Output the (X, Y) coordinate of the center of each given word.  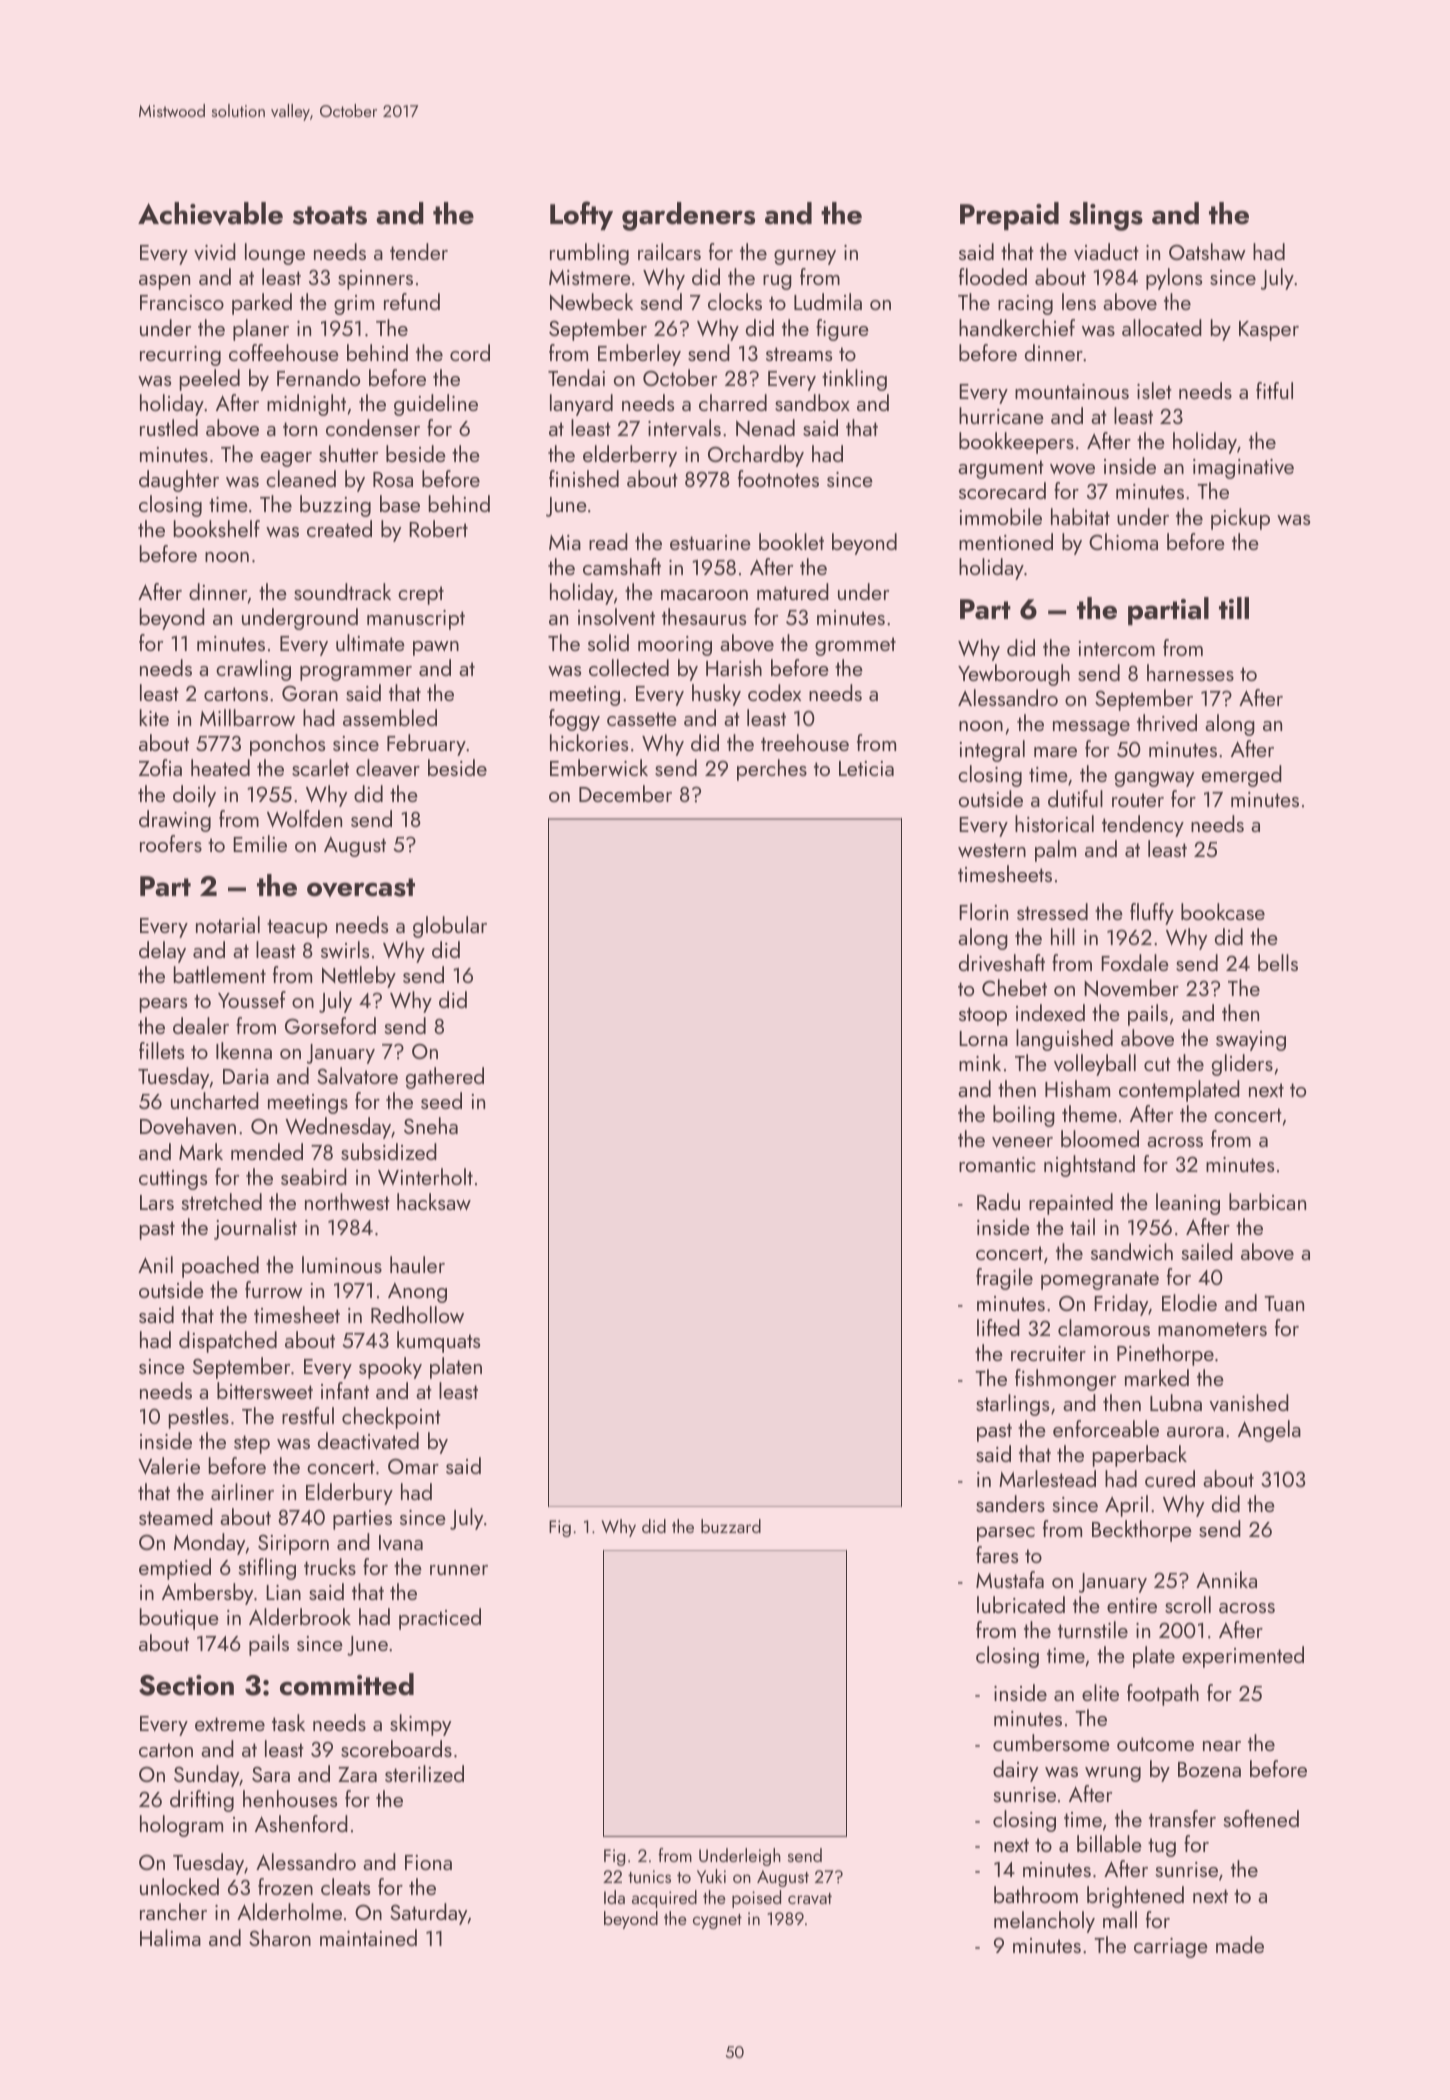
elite (1100, 1692)
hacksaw (434, 1201)
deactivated (368, 1441)
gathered (445, 1078)
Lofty (581, 215)
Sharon (280, 1937)
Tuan (1284, 1303)
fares (997, 1554)
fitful (1274, 390)
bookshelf (217, 528)
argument (1001, 469)
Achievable (210, 213)
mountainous (1072, 391)
